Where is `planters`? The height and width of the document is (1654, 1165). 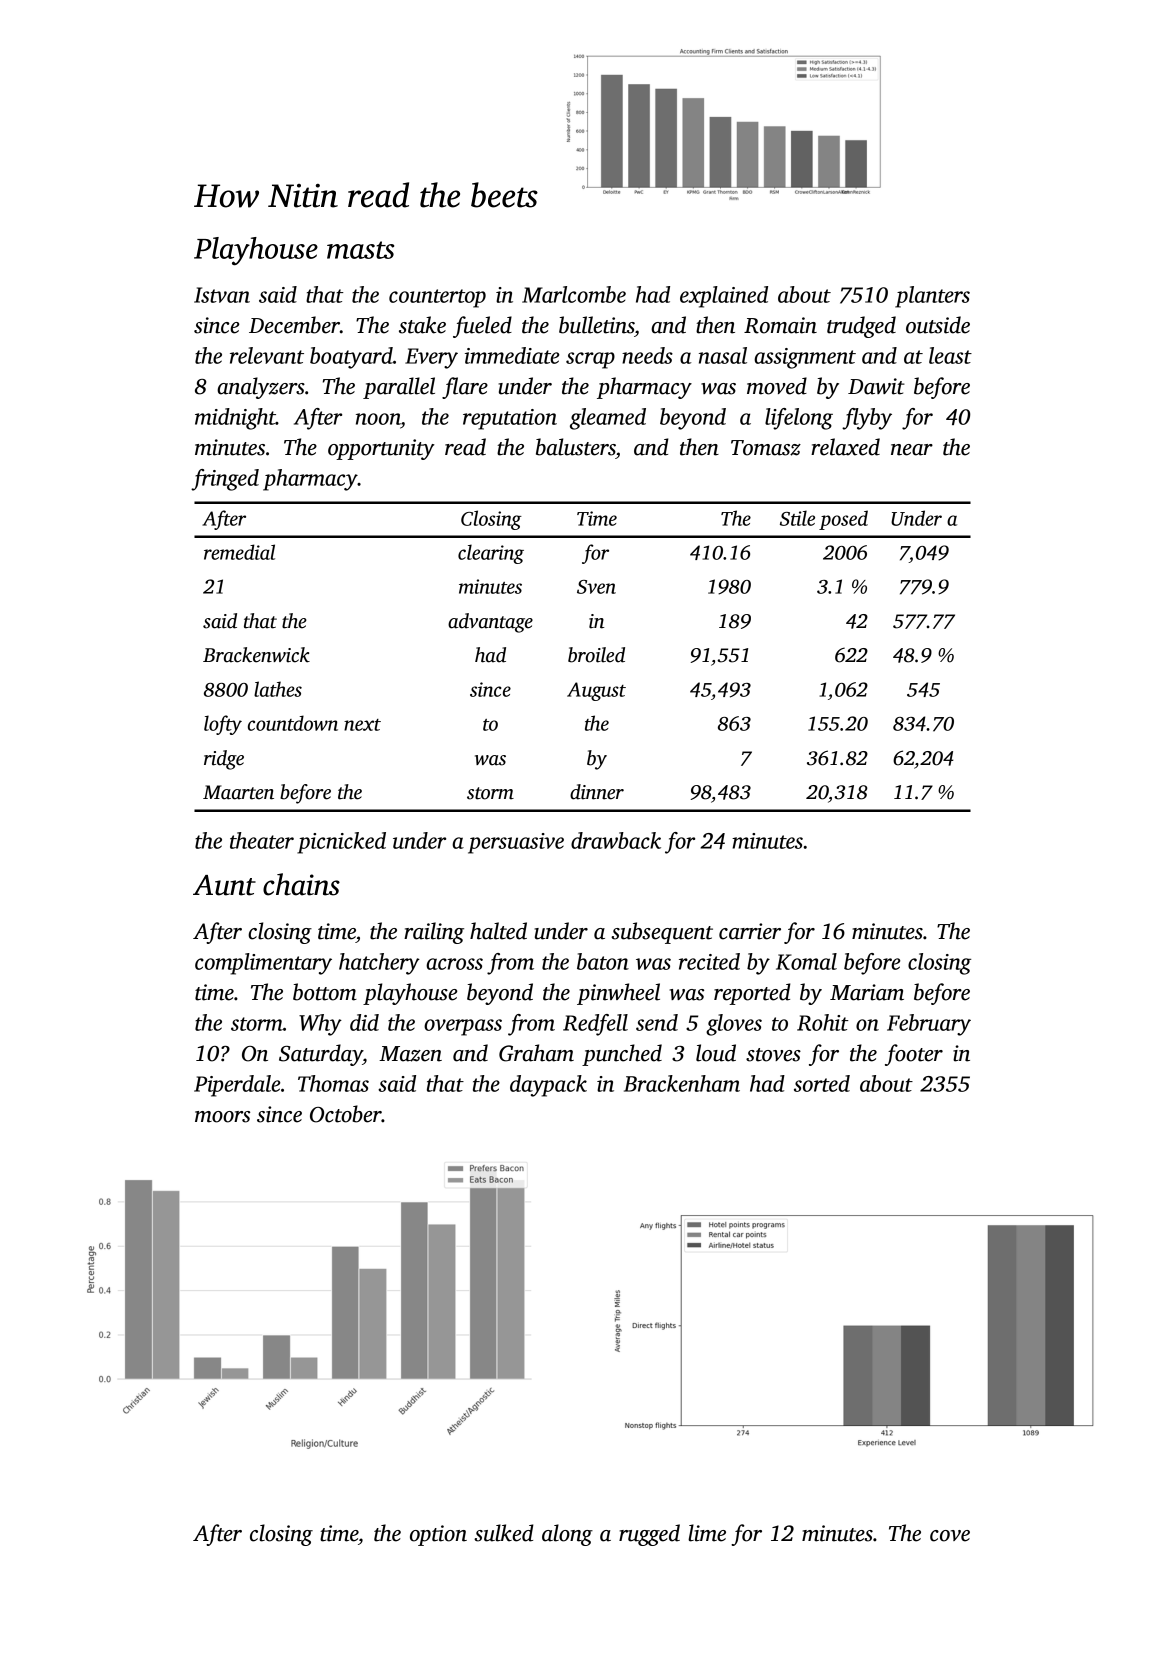 planters is located at coordinates (932, 297).
